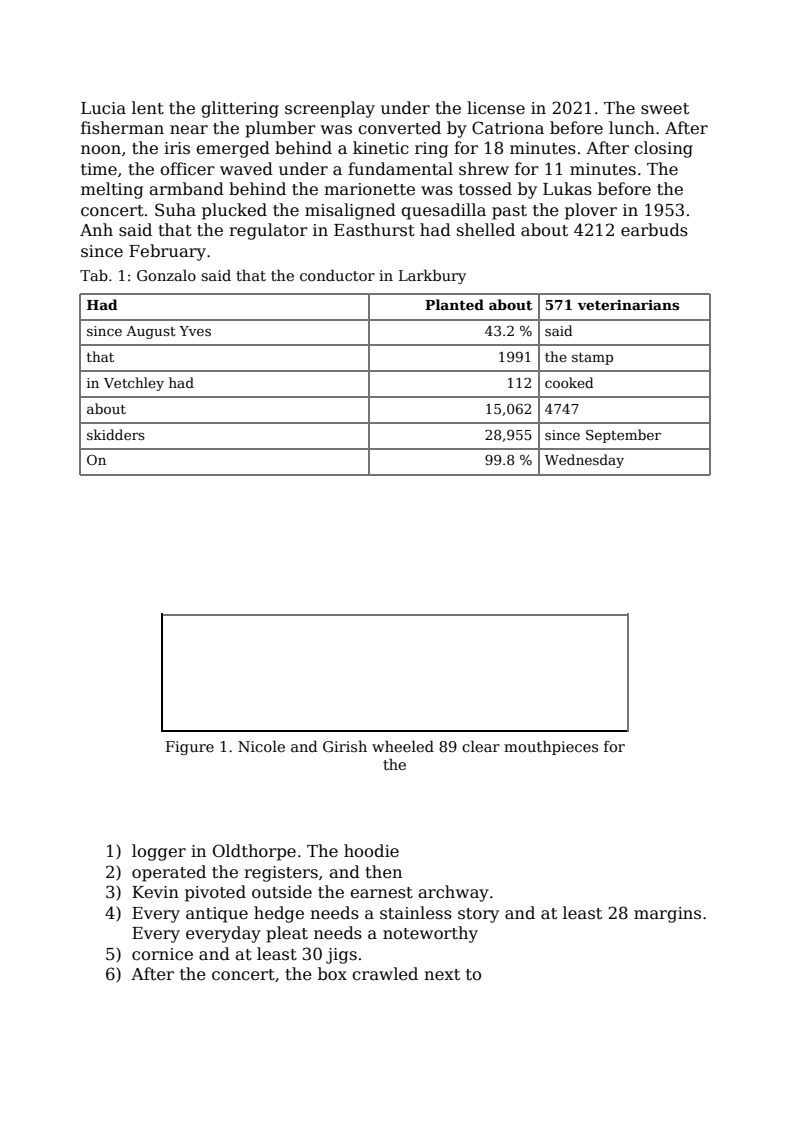 The width and height of the screenshot is (790, 1121). What do you see at coordinates (667, 915) in the screenshot?
I see `margins` at bounding box center [667, 915].
